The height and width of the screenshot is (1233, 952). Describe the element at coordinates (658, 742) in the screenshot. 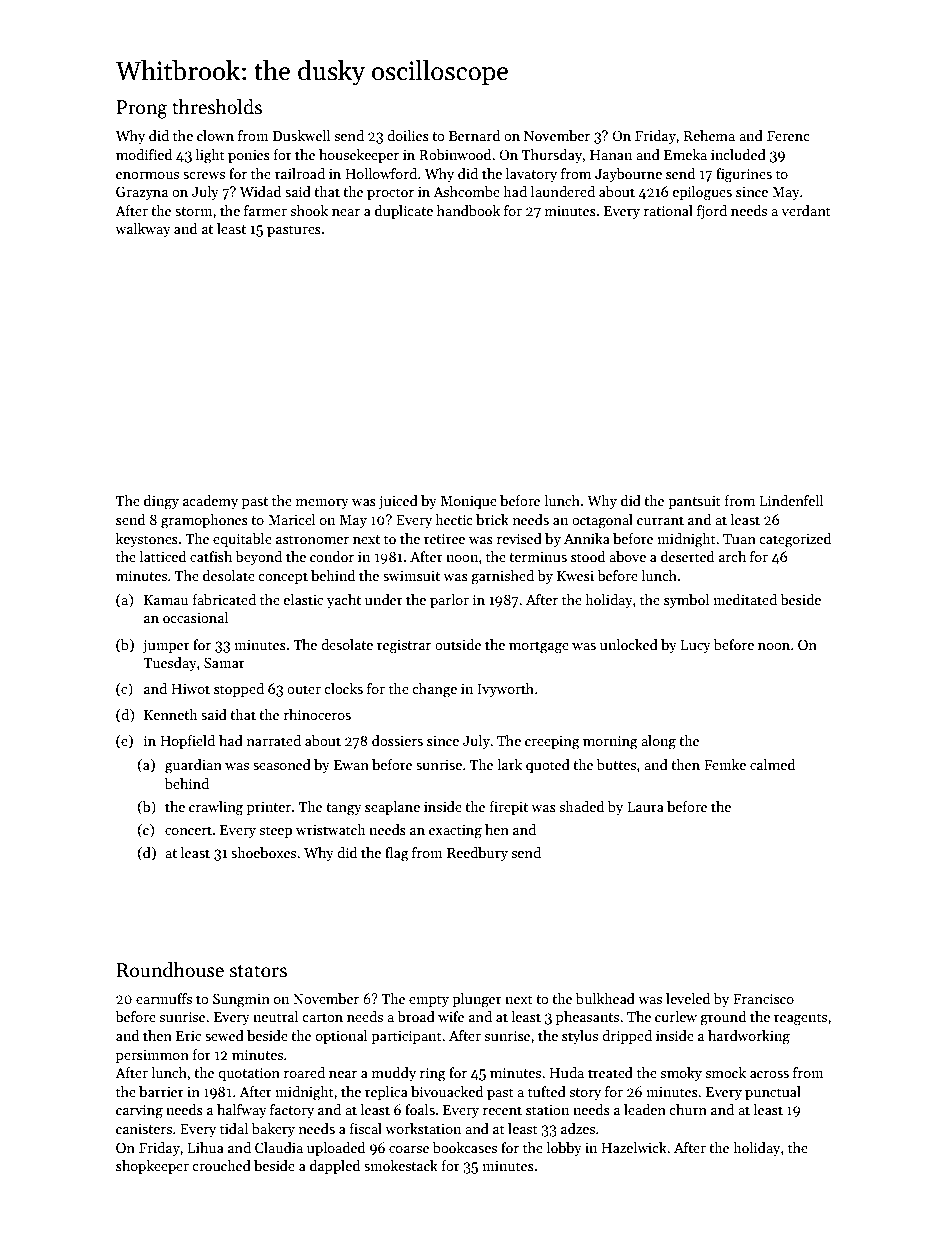

I see `along` at that location.
